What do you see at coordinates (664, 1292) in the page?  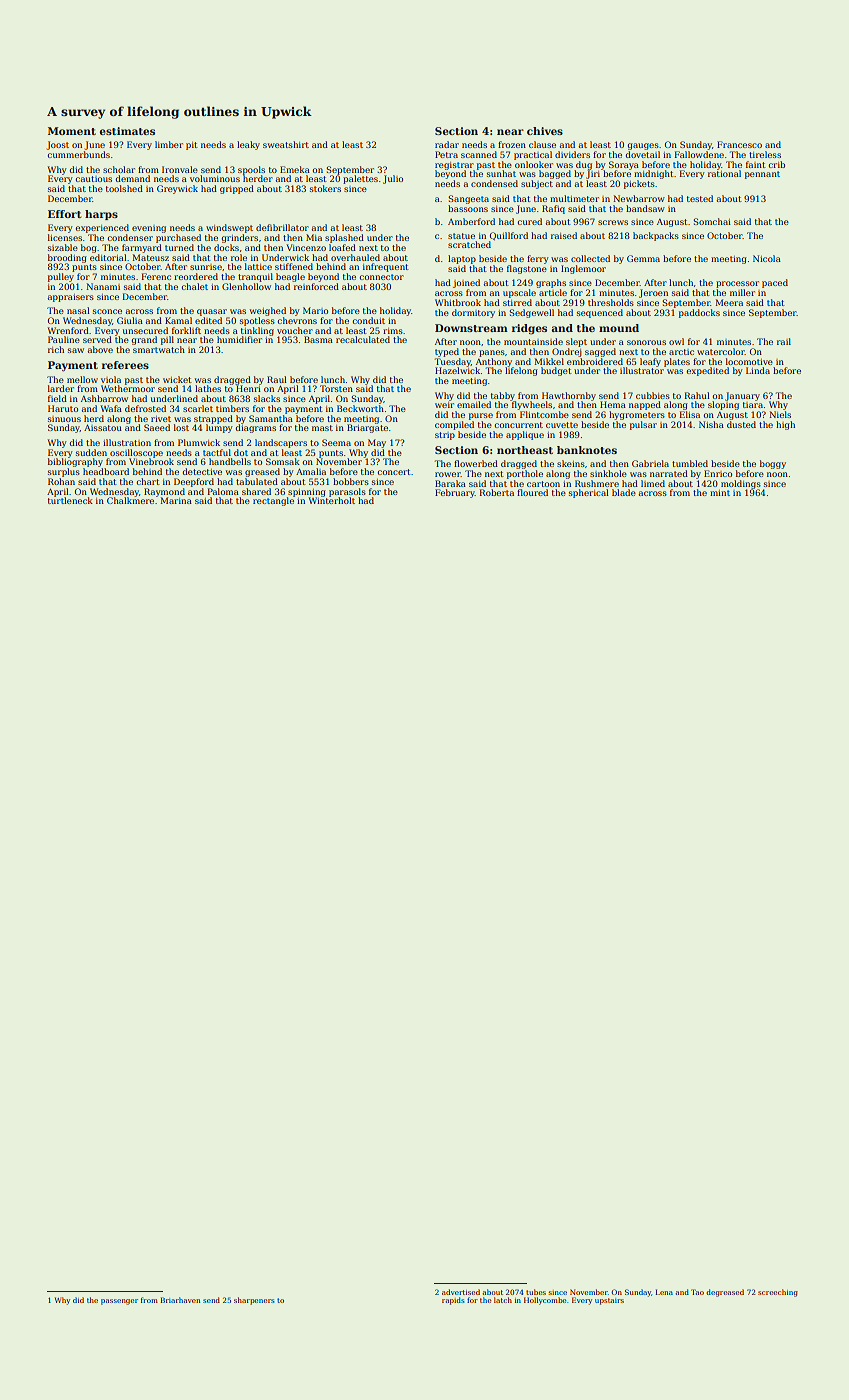 I see `Lena` at bounding box center [664, 1292].
